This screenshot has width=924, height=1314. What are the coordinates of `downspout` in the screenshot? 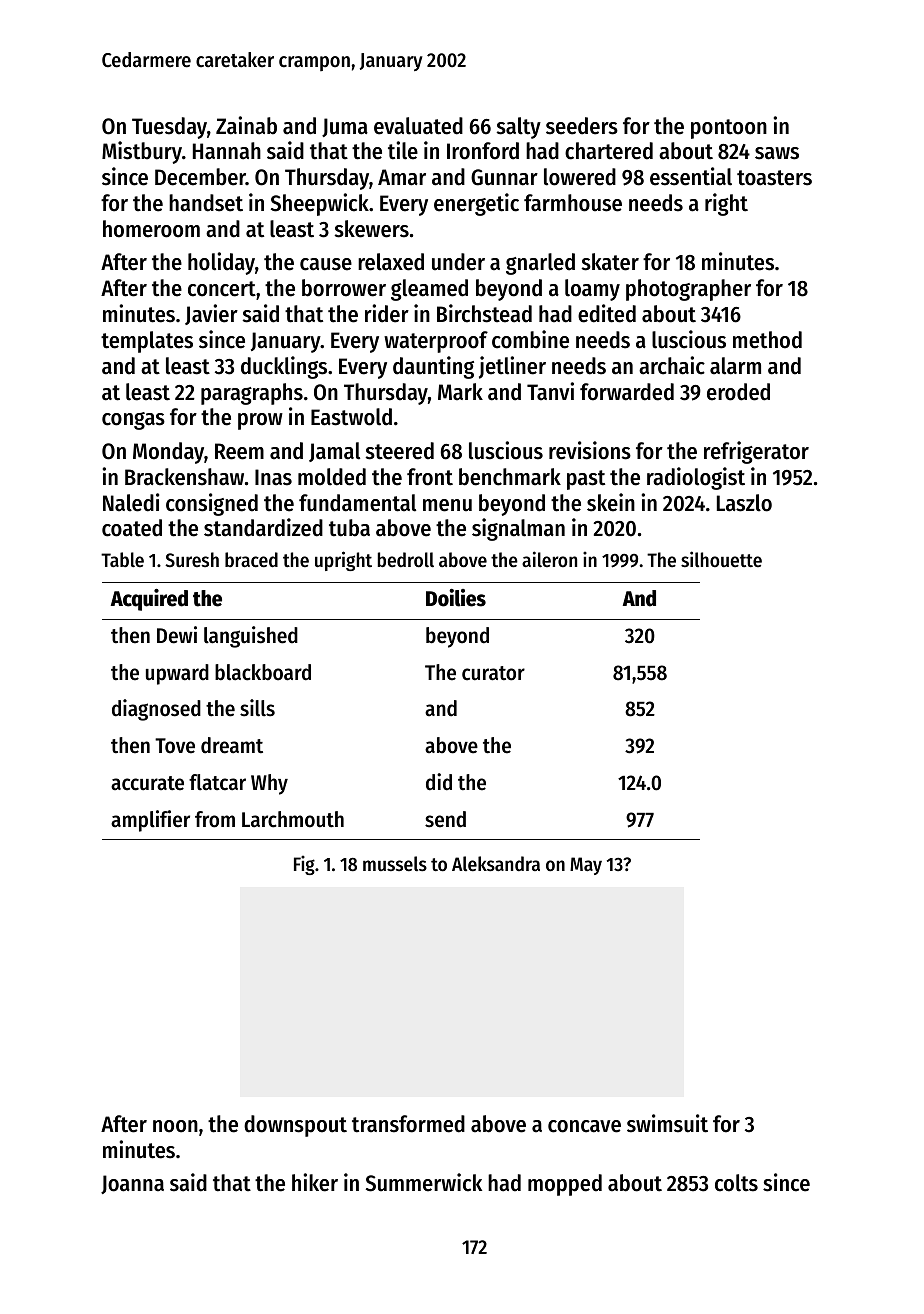 It's located at (295, 1126).
